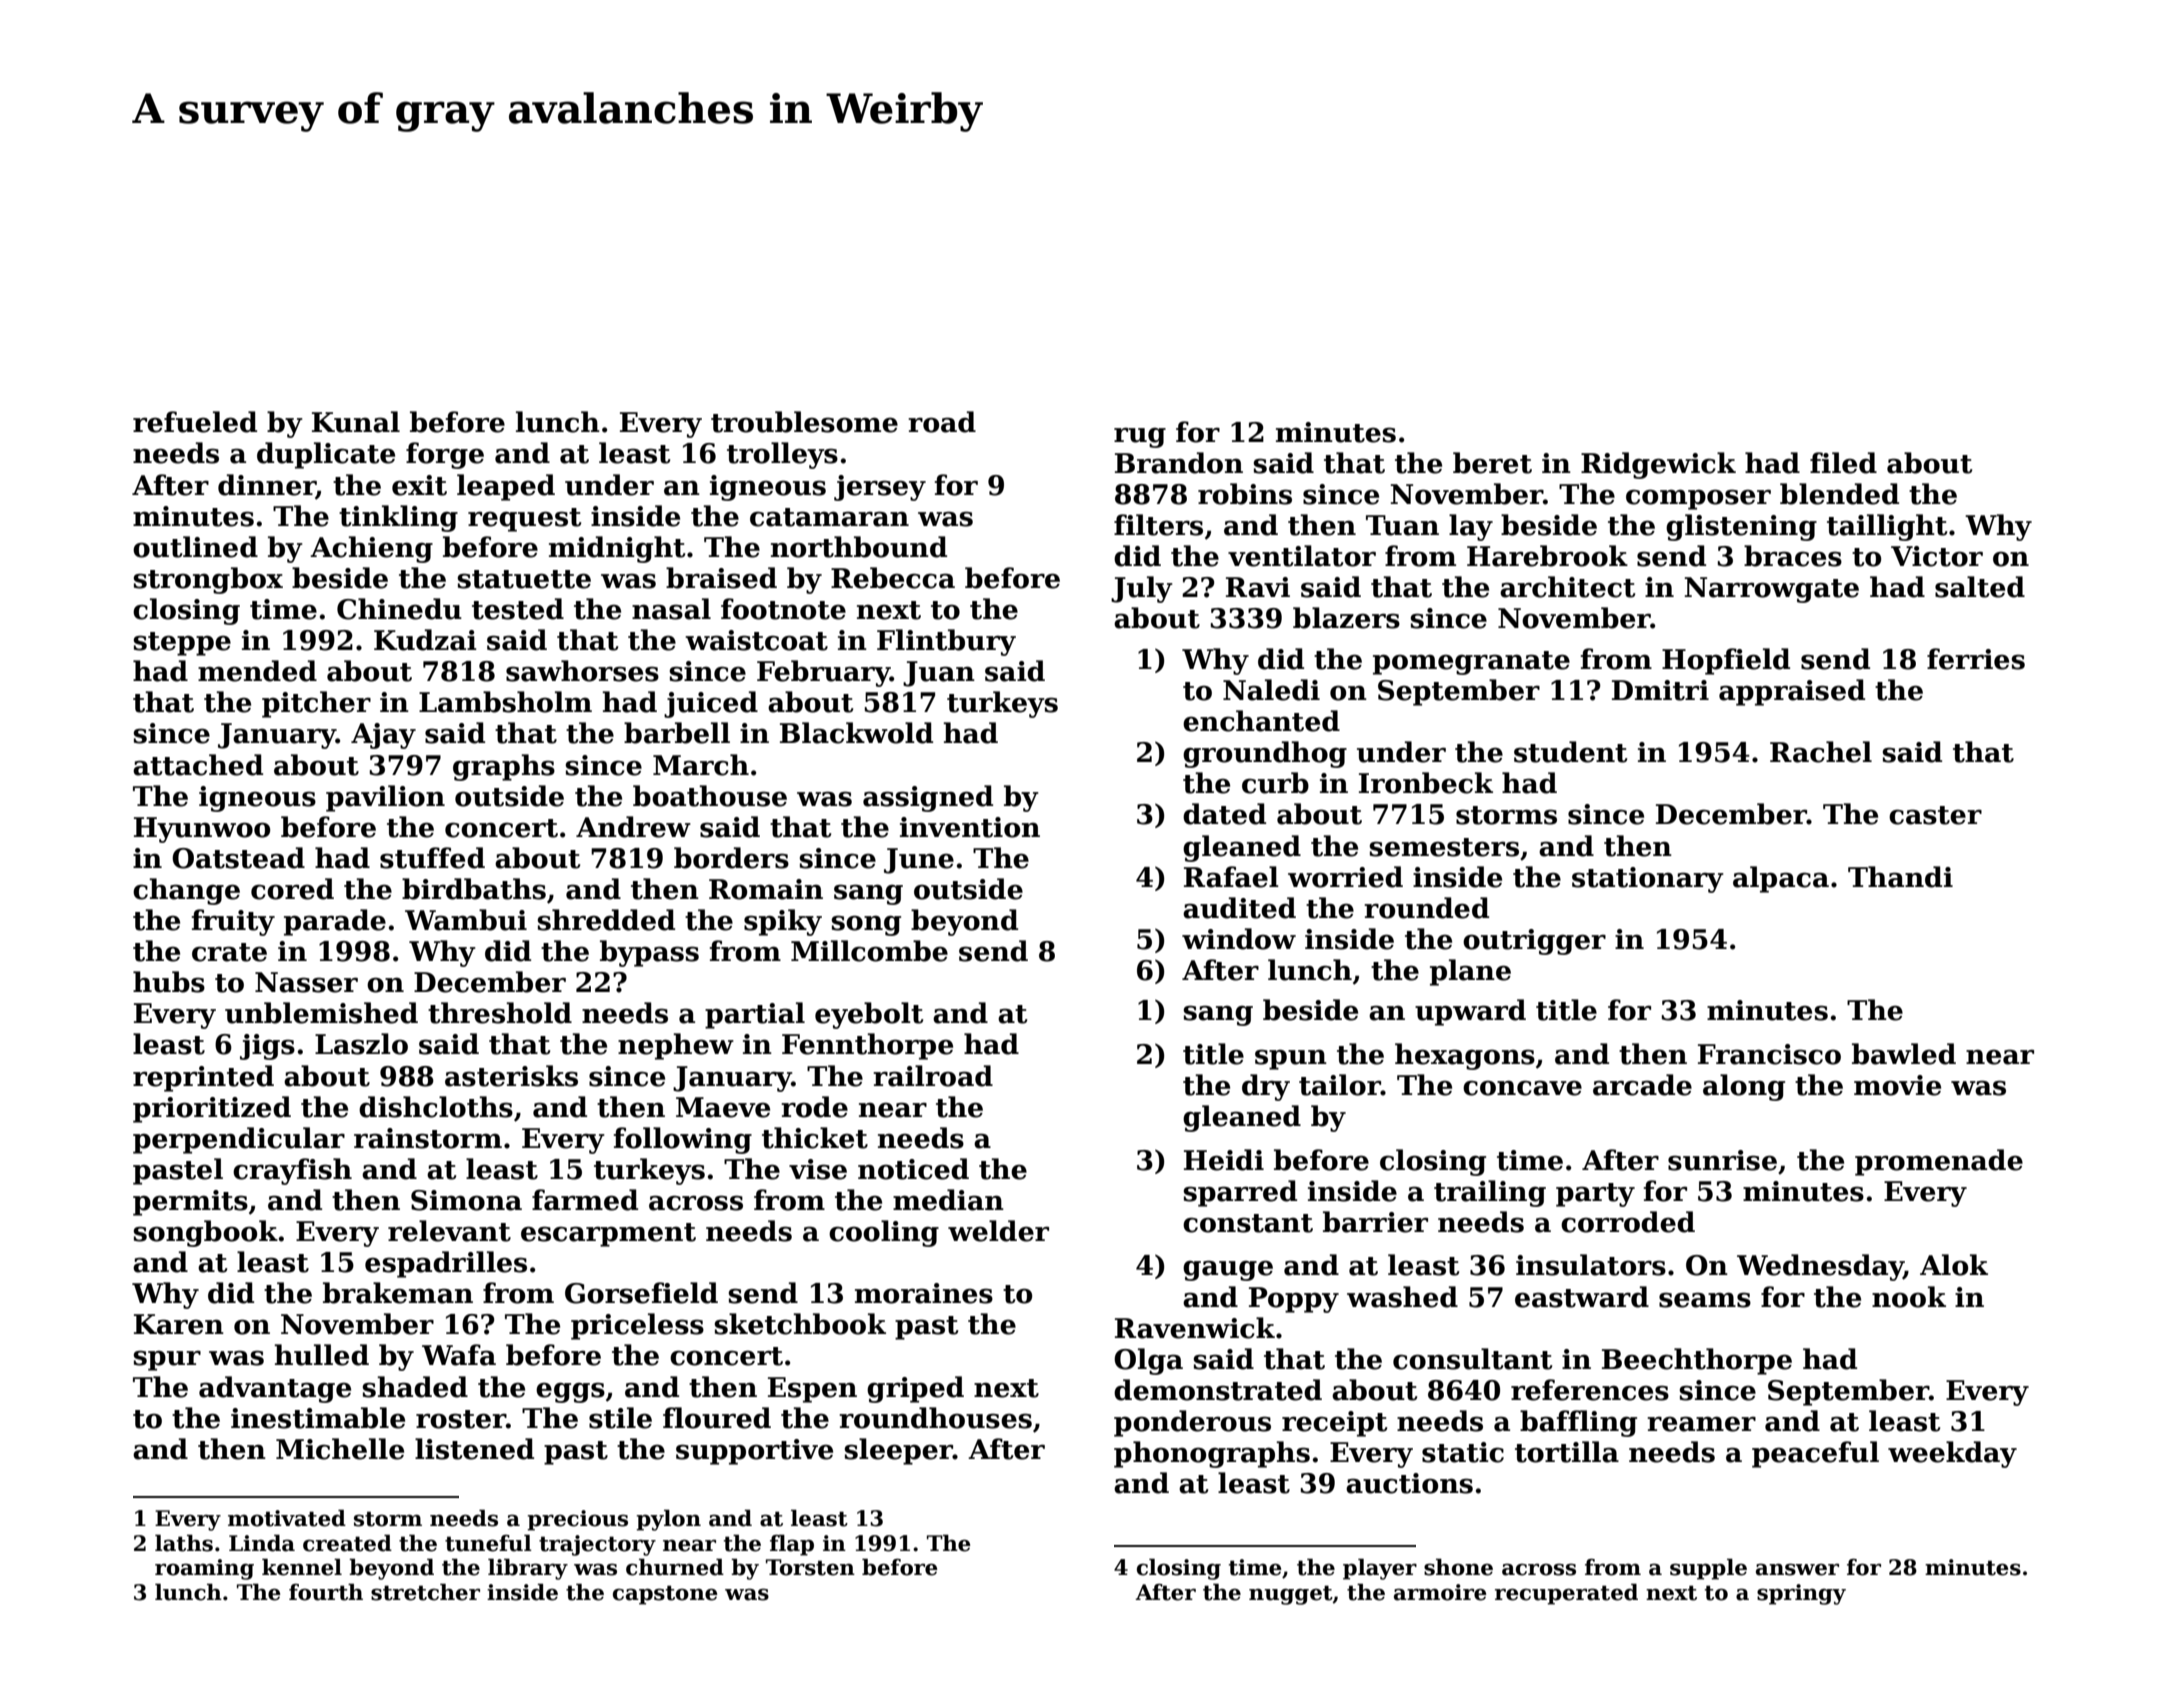 The image size is (2178, 1683). Describe the element at coordinates (466, 920) in the document. I see `Wambui` at that location.
